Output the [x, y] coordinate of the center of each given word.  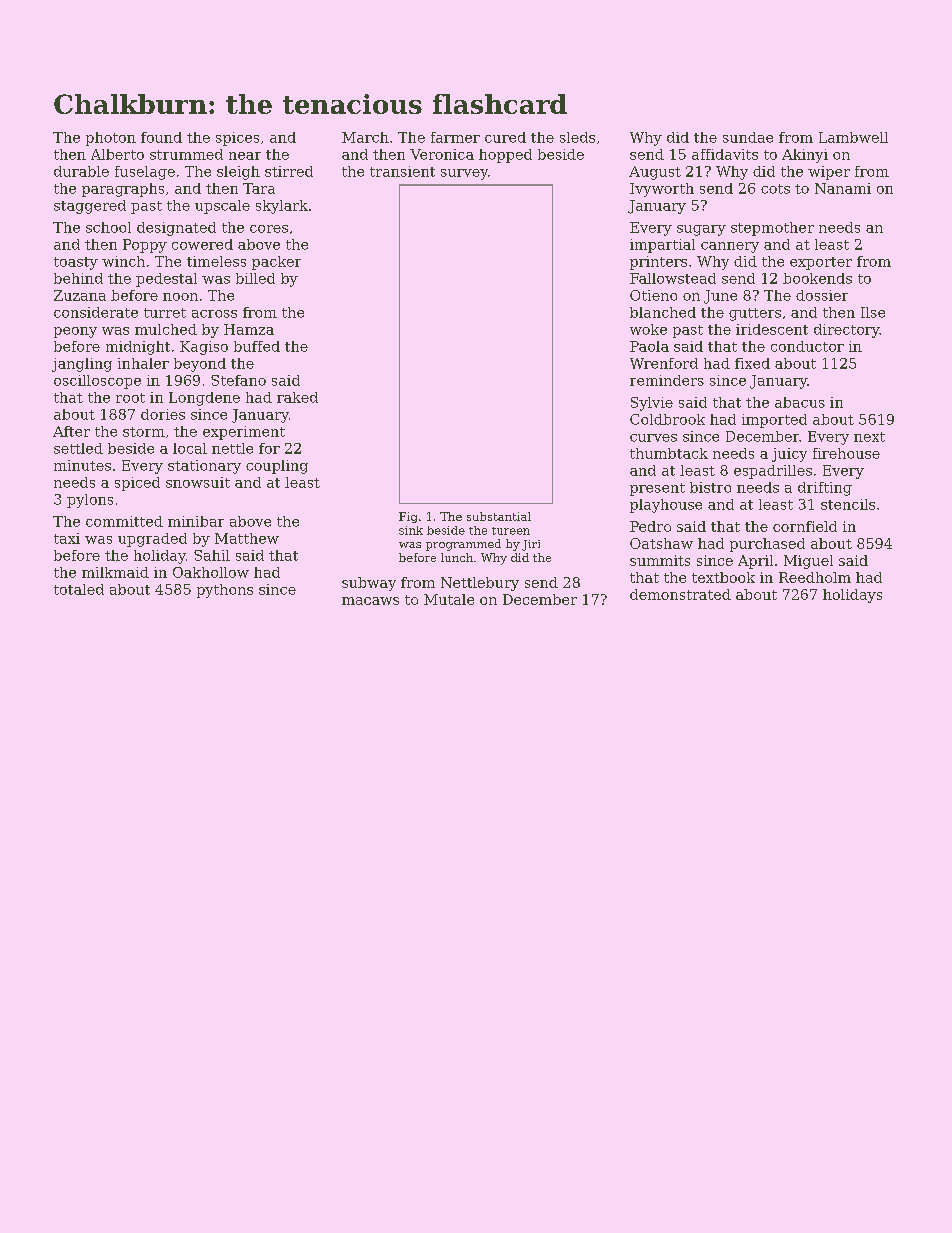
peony [75, 332]
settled [78, 448]
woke [648, 329]
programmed [463, 545]
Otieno [653, 295]
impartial [662, 246]
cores [269, 229]
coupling [277, 467]
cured [505, 137]
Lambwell [853, 137]
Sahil [212, 555]
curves [653, 438]
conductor [807, 346]
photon [111, 139]
